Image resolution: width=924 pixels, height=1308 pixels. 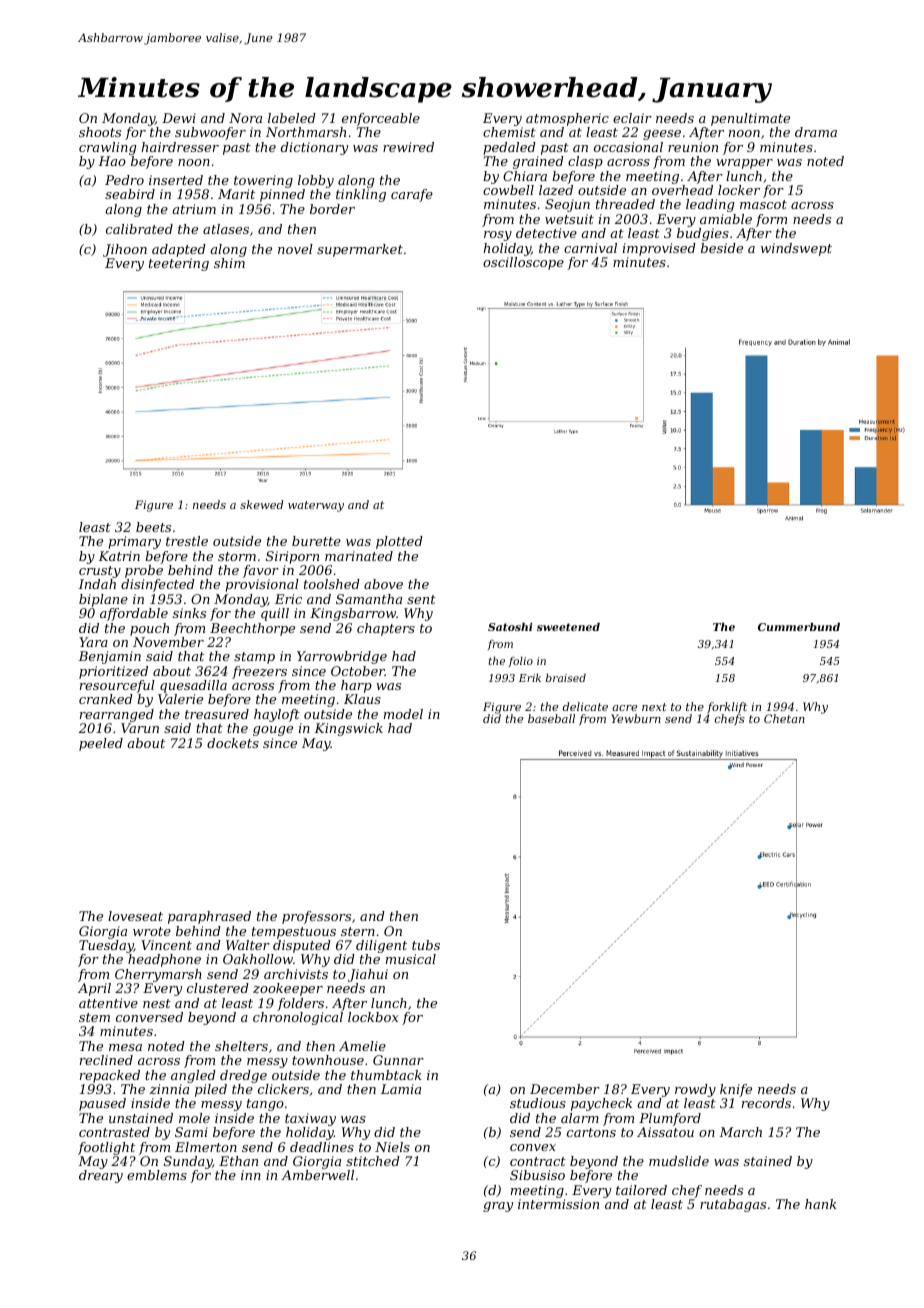 I want to click on sweetened, so click(x=568, y=627).
